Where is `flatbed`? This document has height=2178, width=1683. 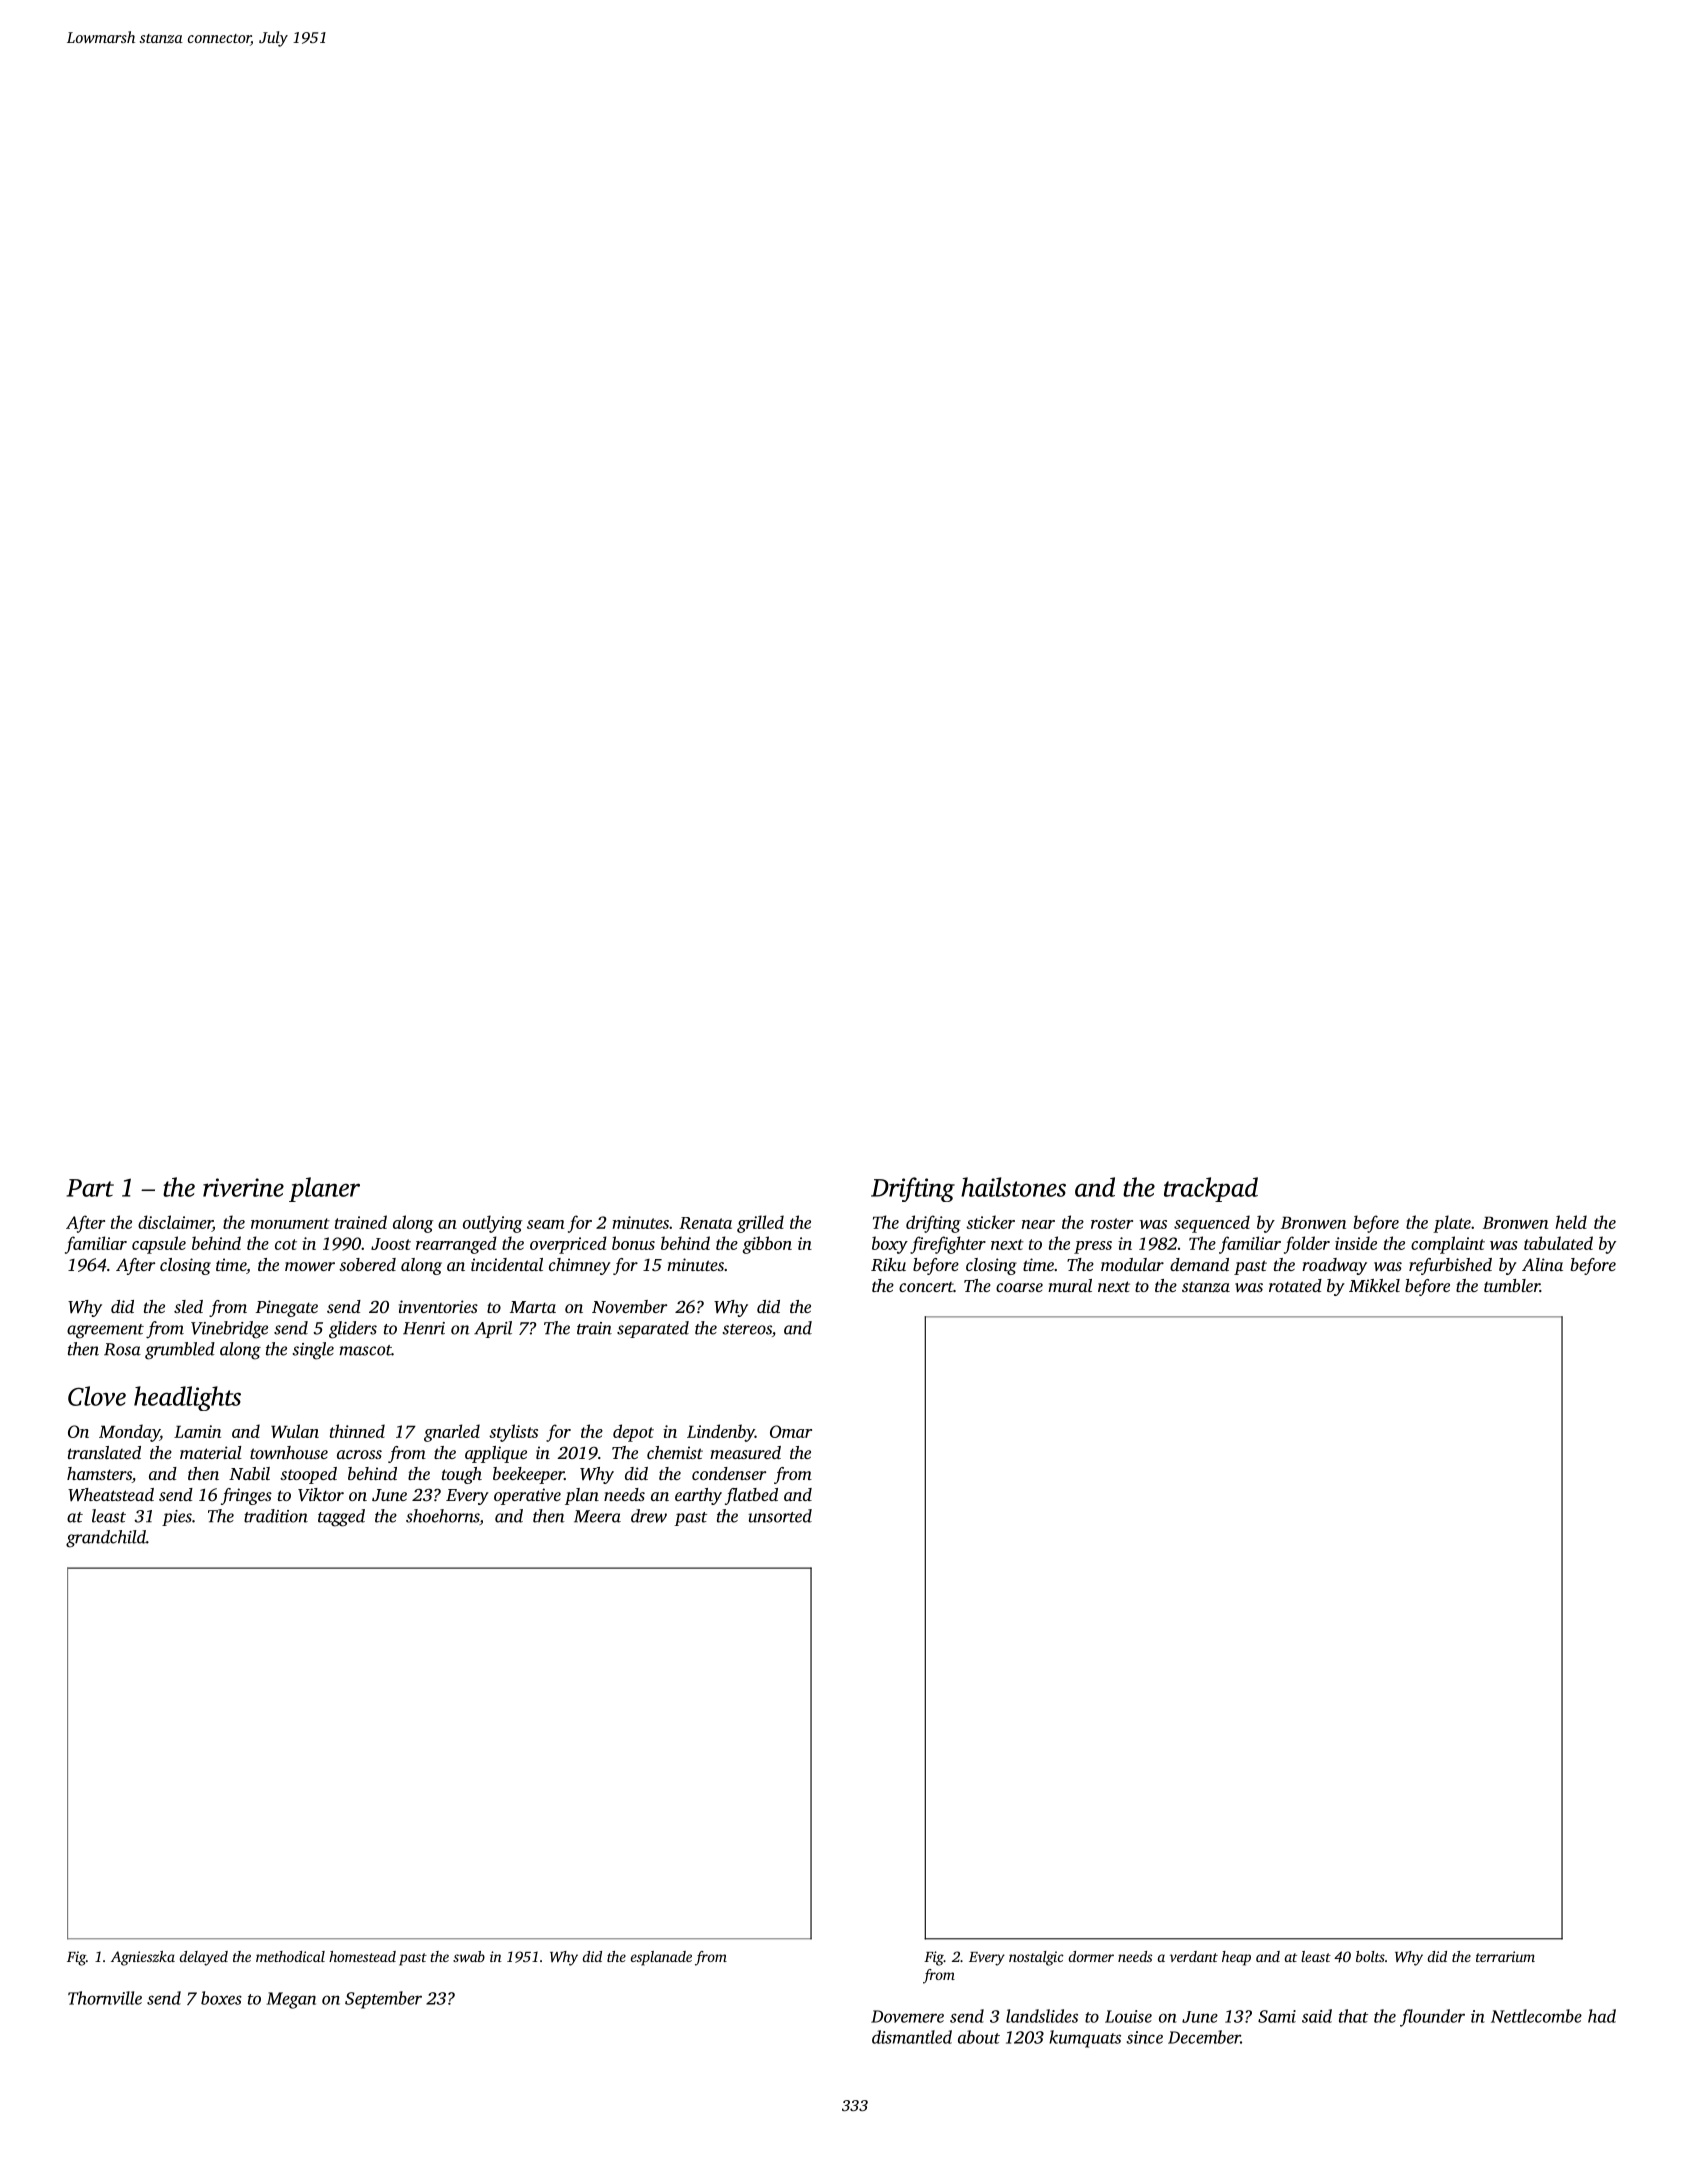 flatbed is located at coordinates (751, 1496).
